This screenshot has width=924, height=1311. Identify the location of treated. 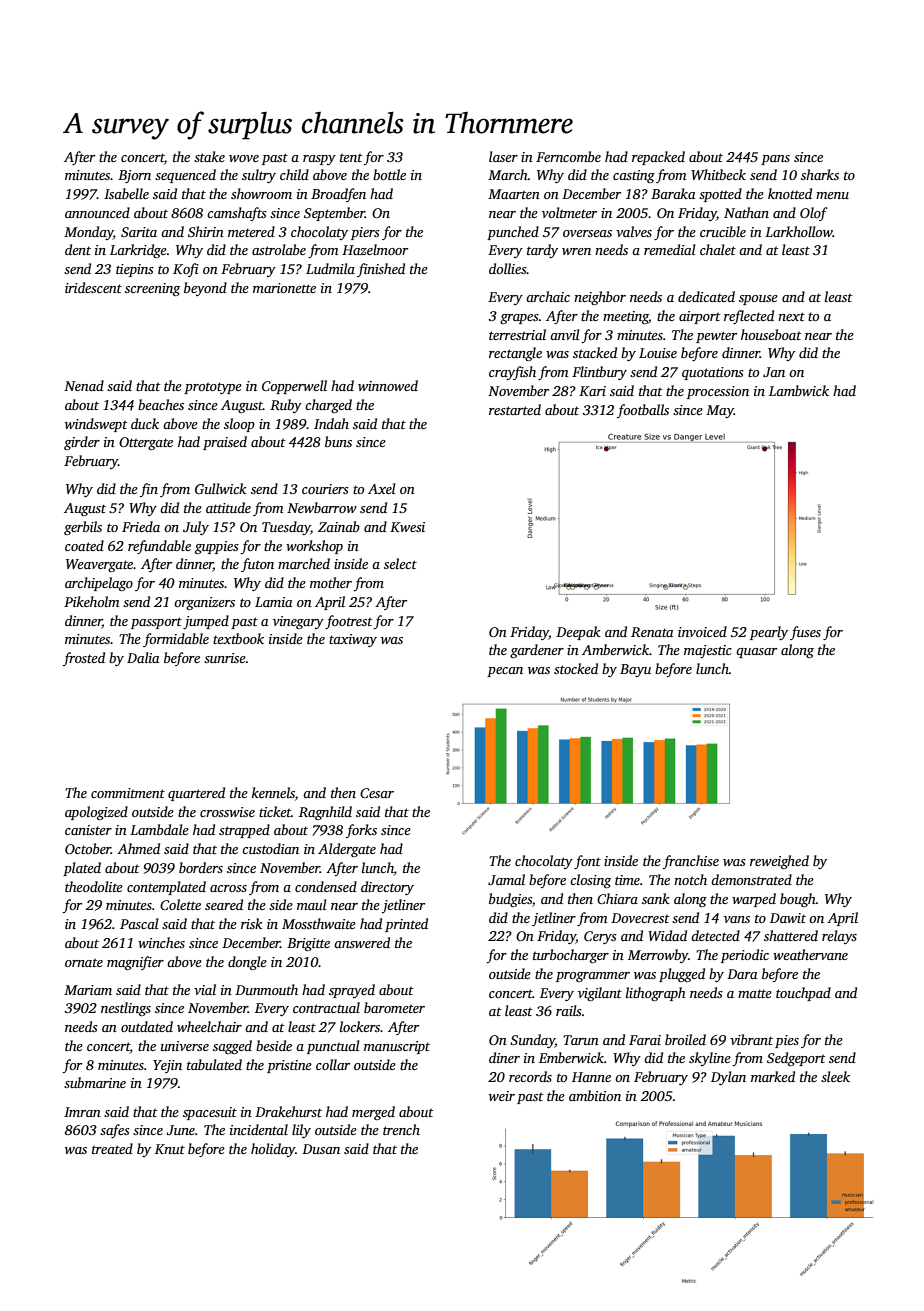
(112, 1148).
